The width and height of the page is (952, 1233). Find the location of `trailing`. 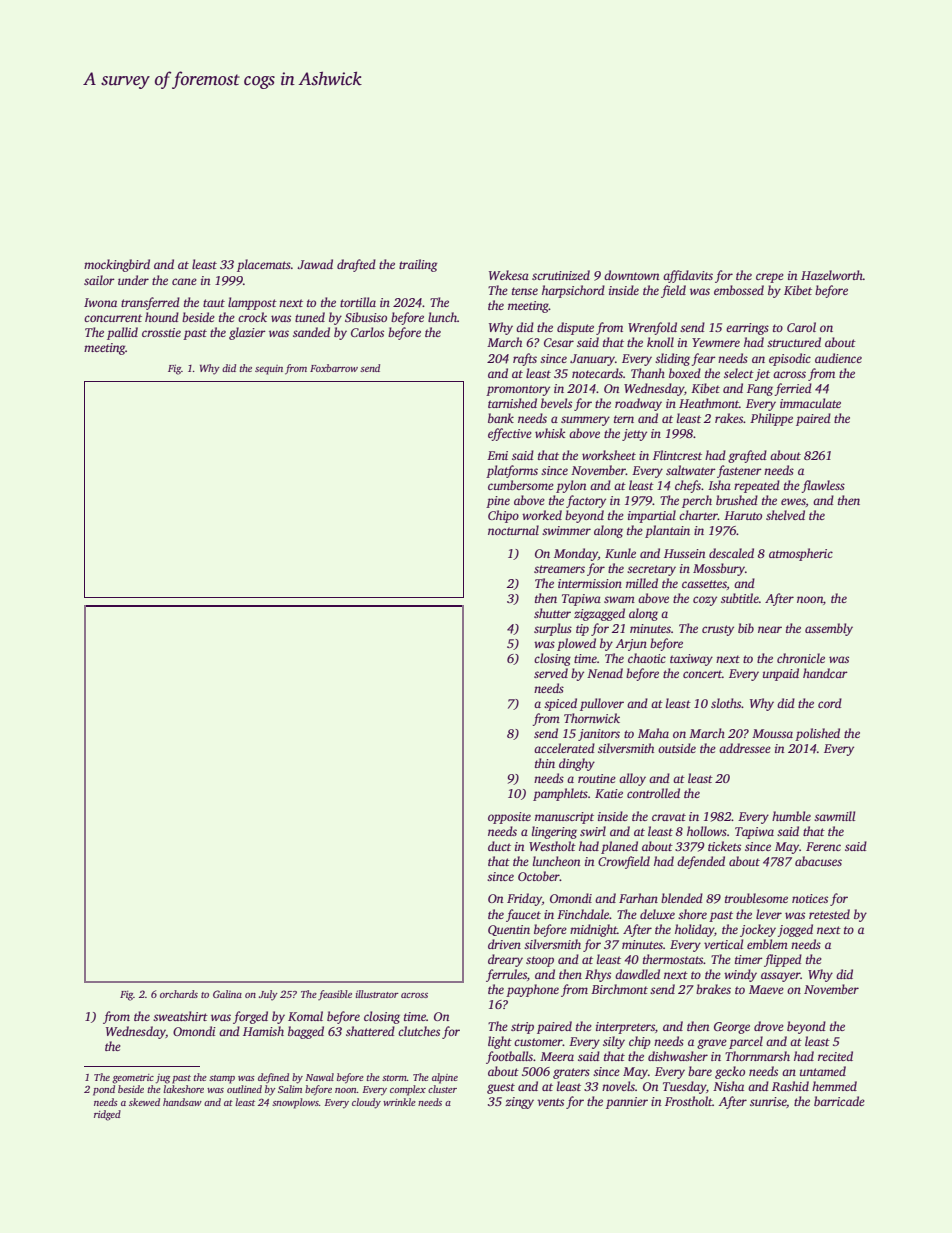

trailing is located at coordinates (418, 265).
